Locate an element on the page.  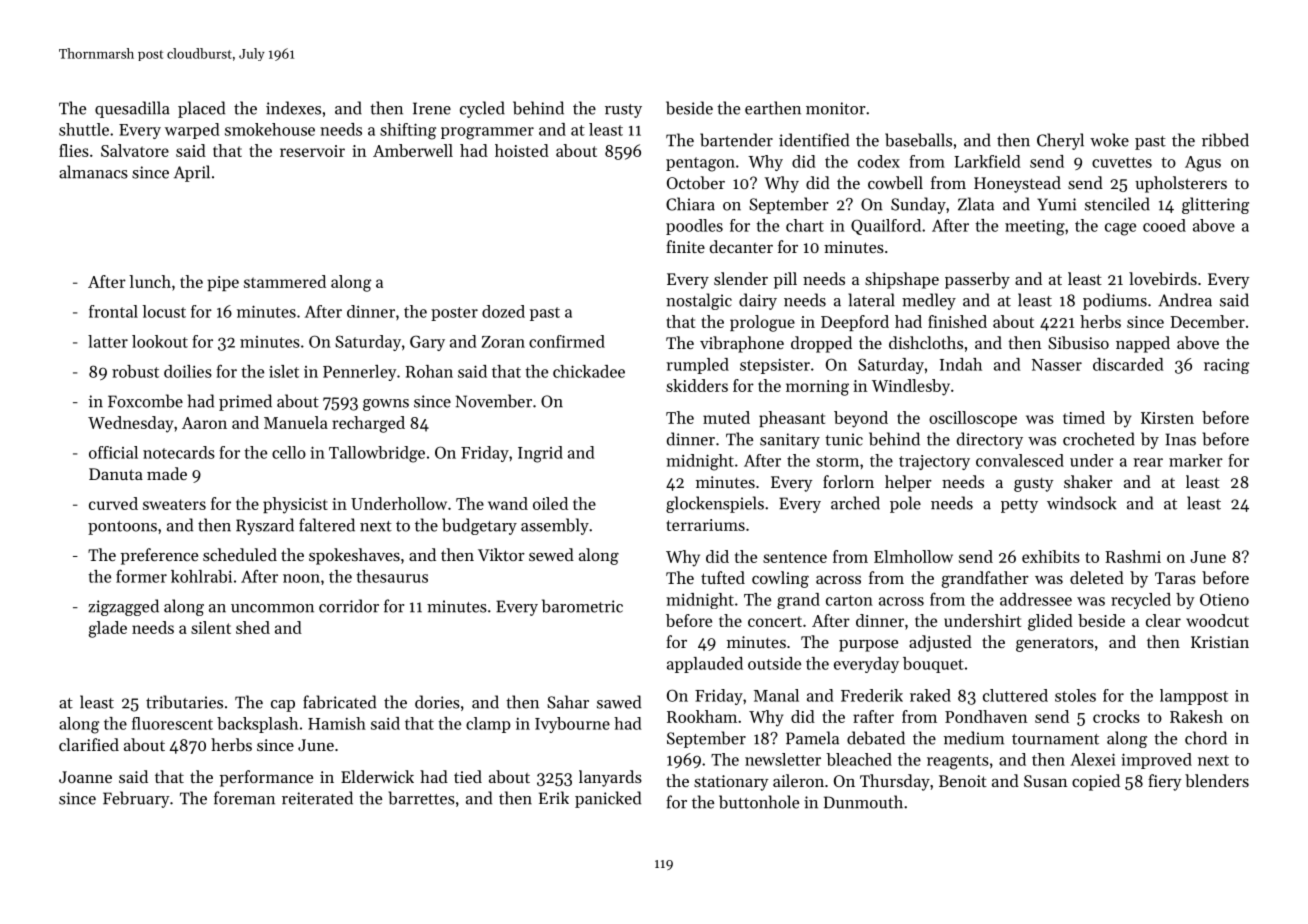
lovebirds is located at coordinates (1163, 278).
